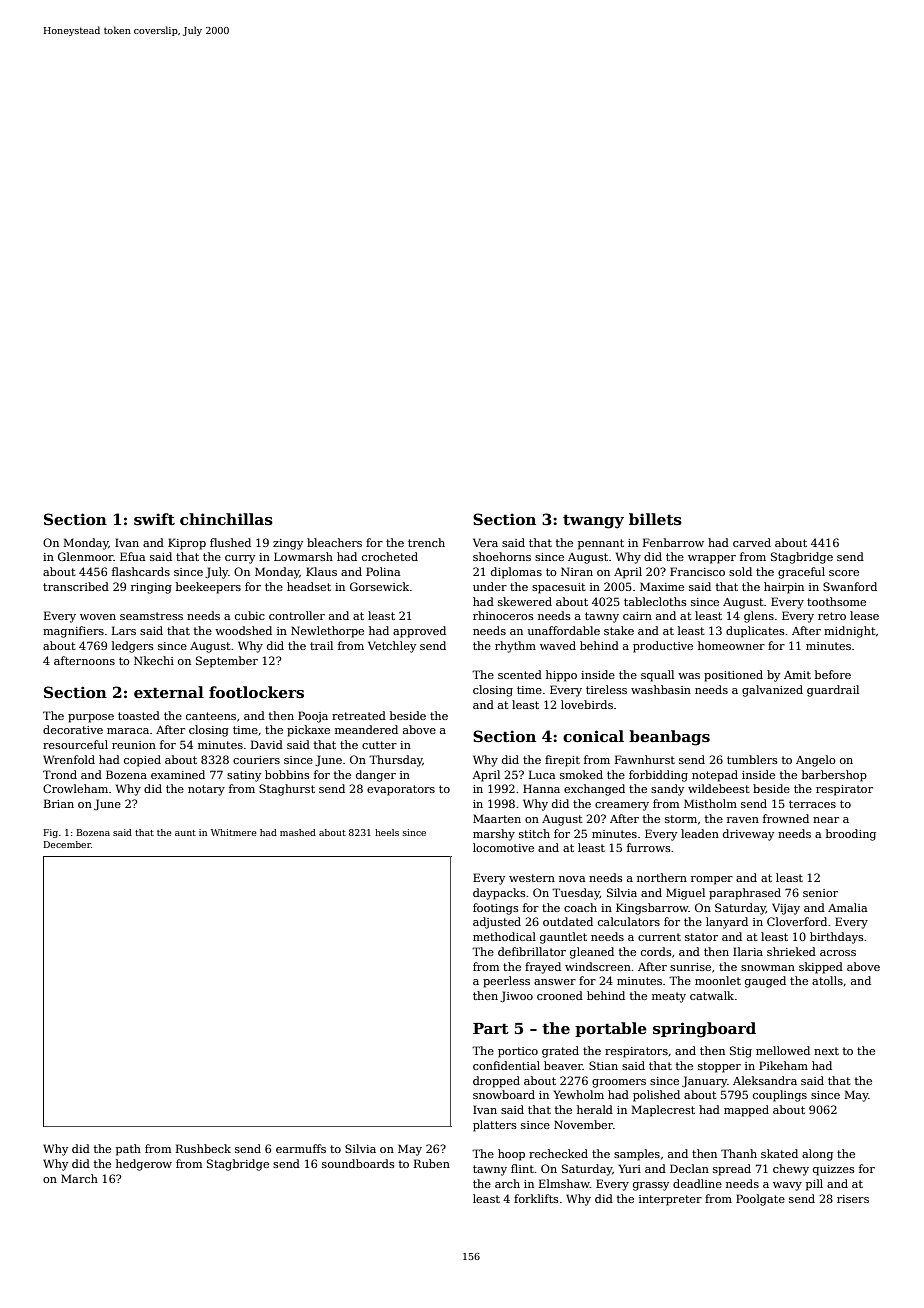  What do you see at coordinates (144, 1165) in the screenshot?
I see `hedgerow` at bounding box center [144, 1165].
